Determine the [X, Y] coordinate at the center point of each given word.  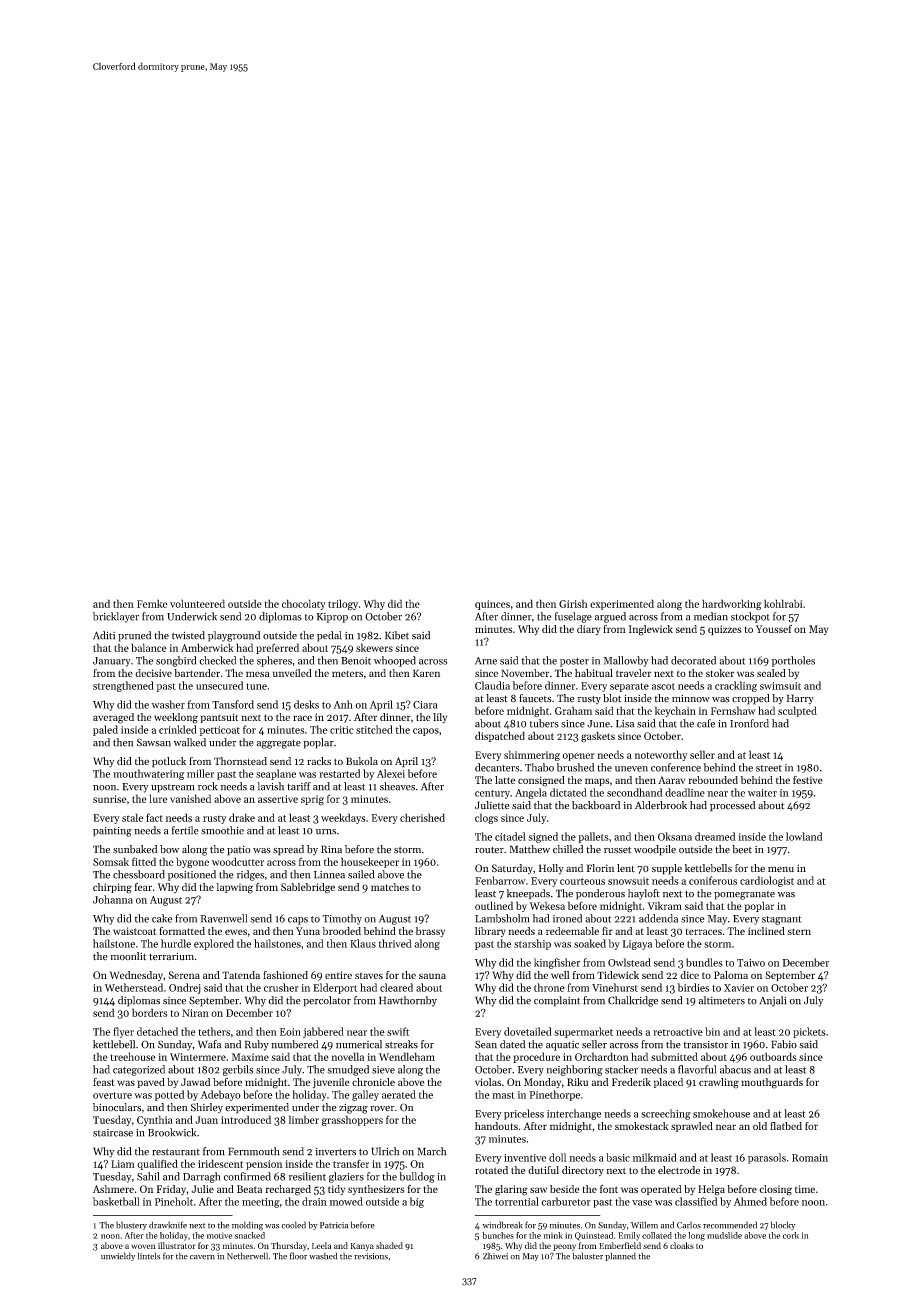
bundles [704, 962]
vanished [190, 798]
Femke [152, 603]
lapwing [234, 888]
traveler [633, 673]
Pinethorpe [554, 1095]
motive [219, 1235]
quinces [492, 605]
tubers [544, 723]
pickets [809, 1032]
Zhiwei [495, 1256]
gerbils [238, 1070]
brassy [430, 932]
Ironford [749, 723]
